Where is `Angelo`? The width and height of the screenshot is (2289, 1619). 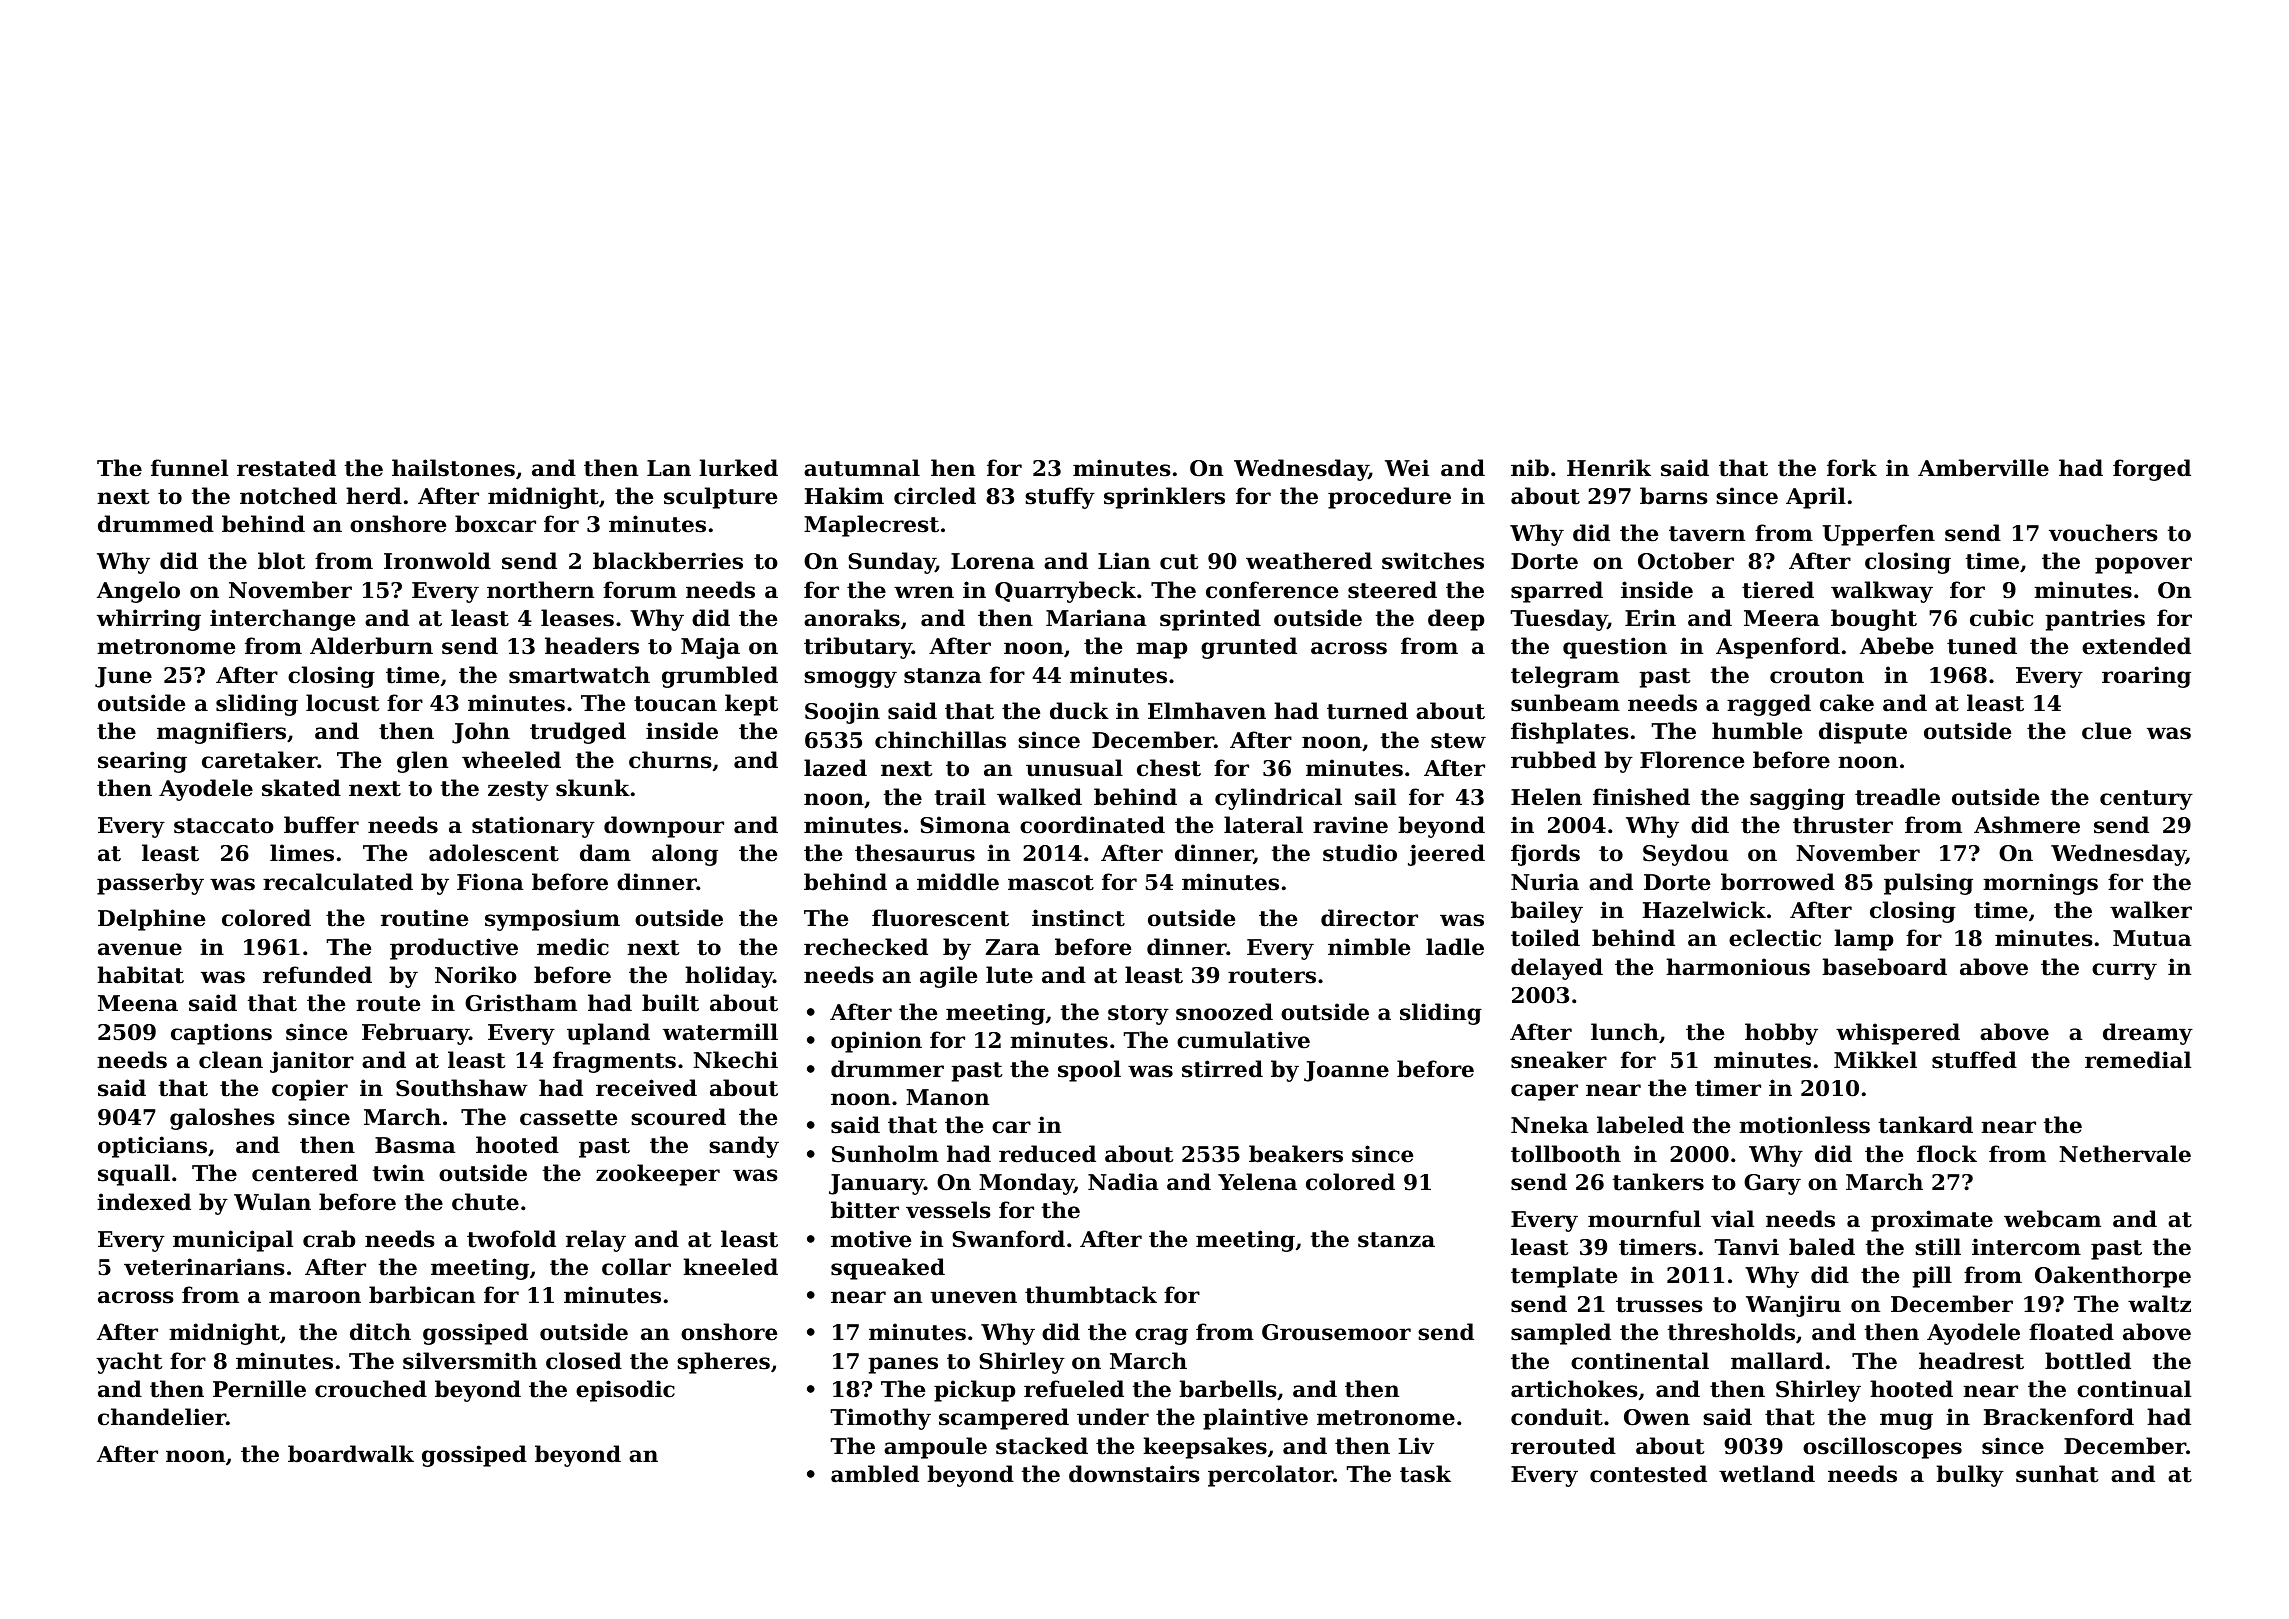
Angelo is located at coordinates (138, 592).
